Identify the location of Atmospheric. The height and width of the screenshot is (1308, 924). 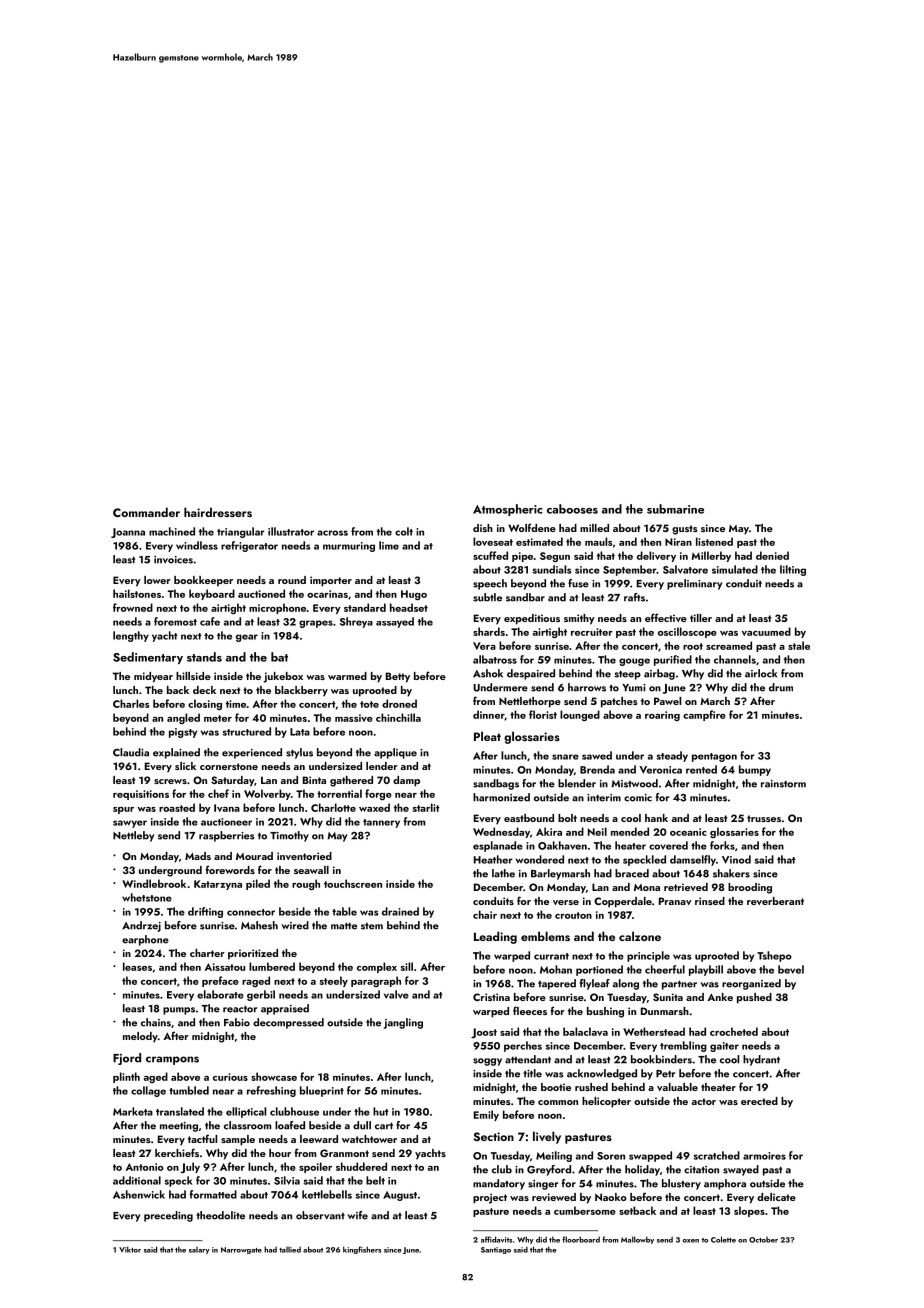
(508, 510).
